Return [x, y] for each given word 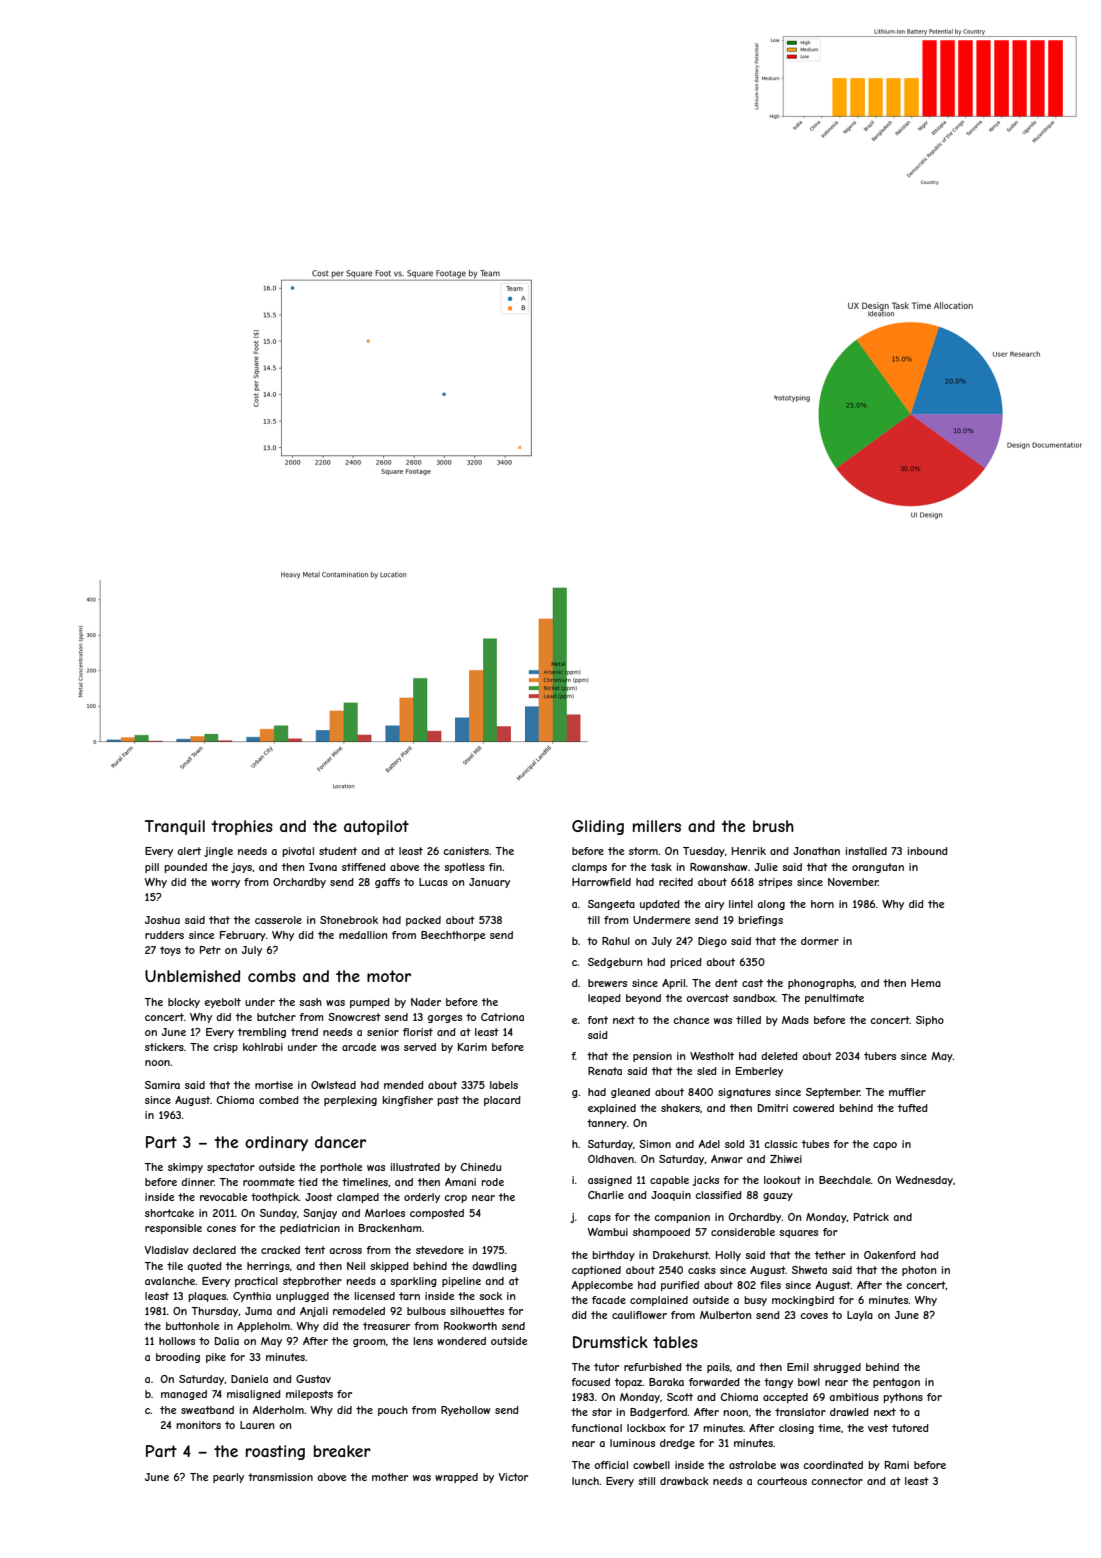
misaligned [254, 1395]
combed [279, 1100]
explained [612, 1109]
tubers [880, 1056]
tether [830, 1255]
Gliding [598, 827]
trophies [242, 827]
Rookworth [470, 1326]
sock [490, 1296]
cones [221, 1229]
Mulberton [725, 1315]
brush [773, 826]
